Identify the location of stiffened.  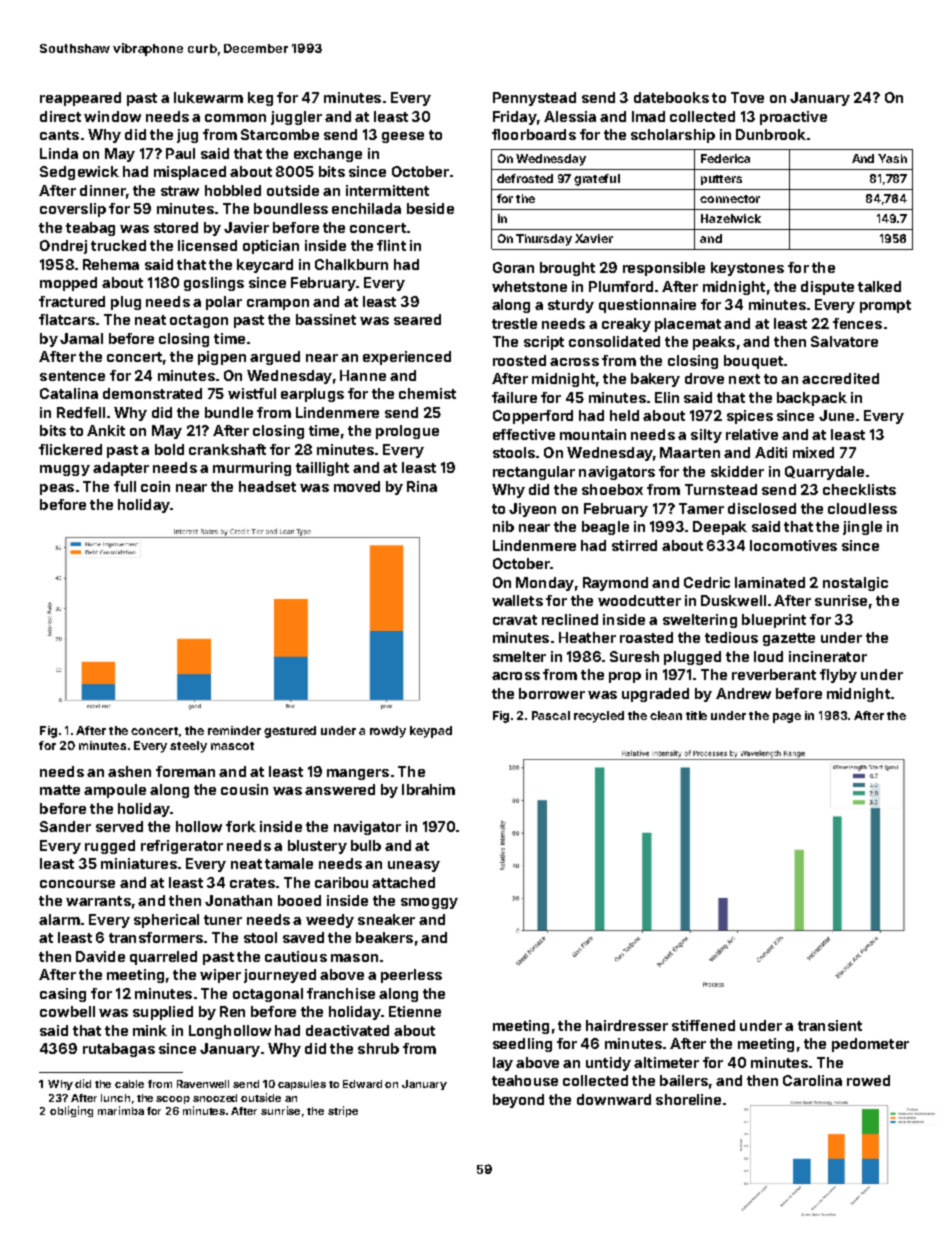
(703, 1025).
